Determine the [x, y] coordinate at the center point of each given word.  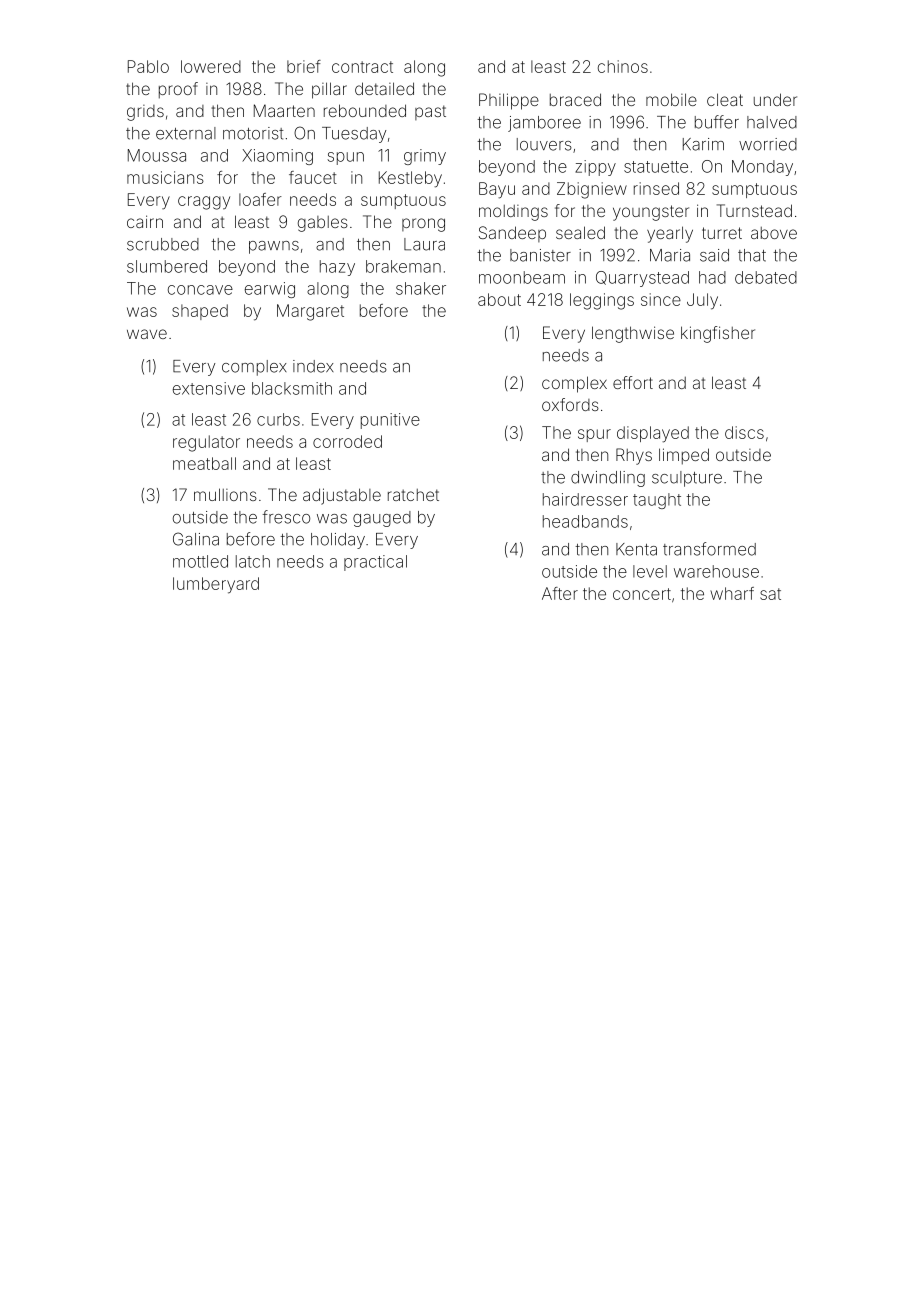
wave [147, 334]
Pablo [148, 66]
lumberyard [216, 585]
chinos [623, 66]
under [775, 99]
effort [633, 382]
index [313, 366]
